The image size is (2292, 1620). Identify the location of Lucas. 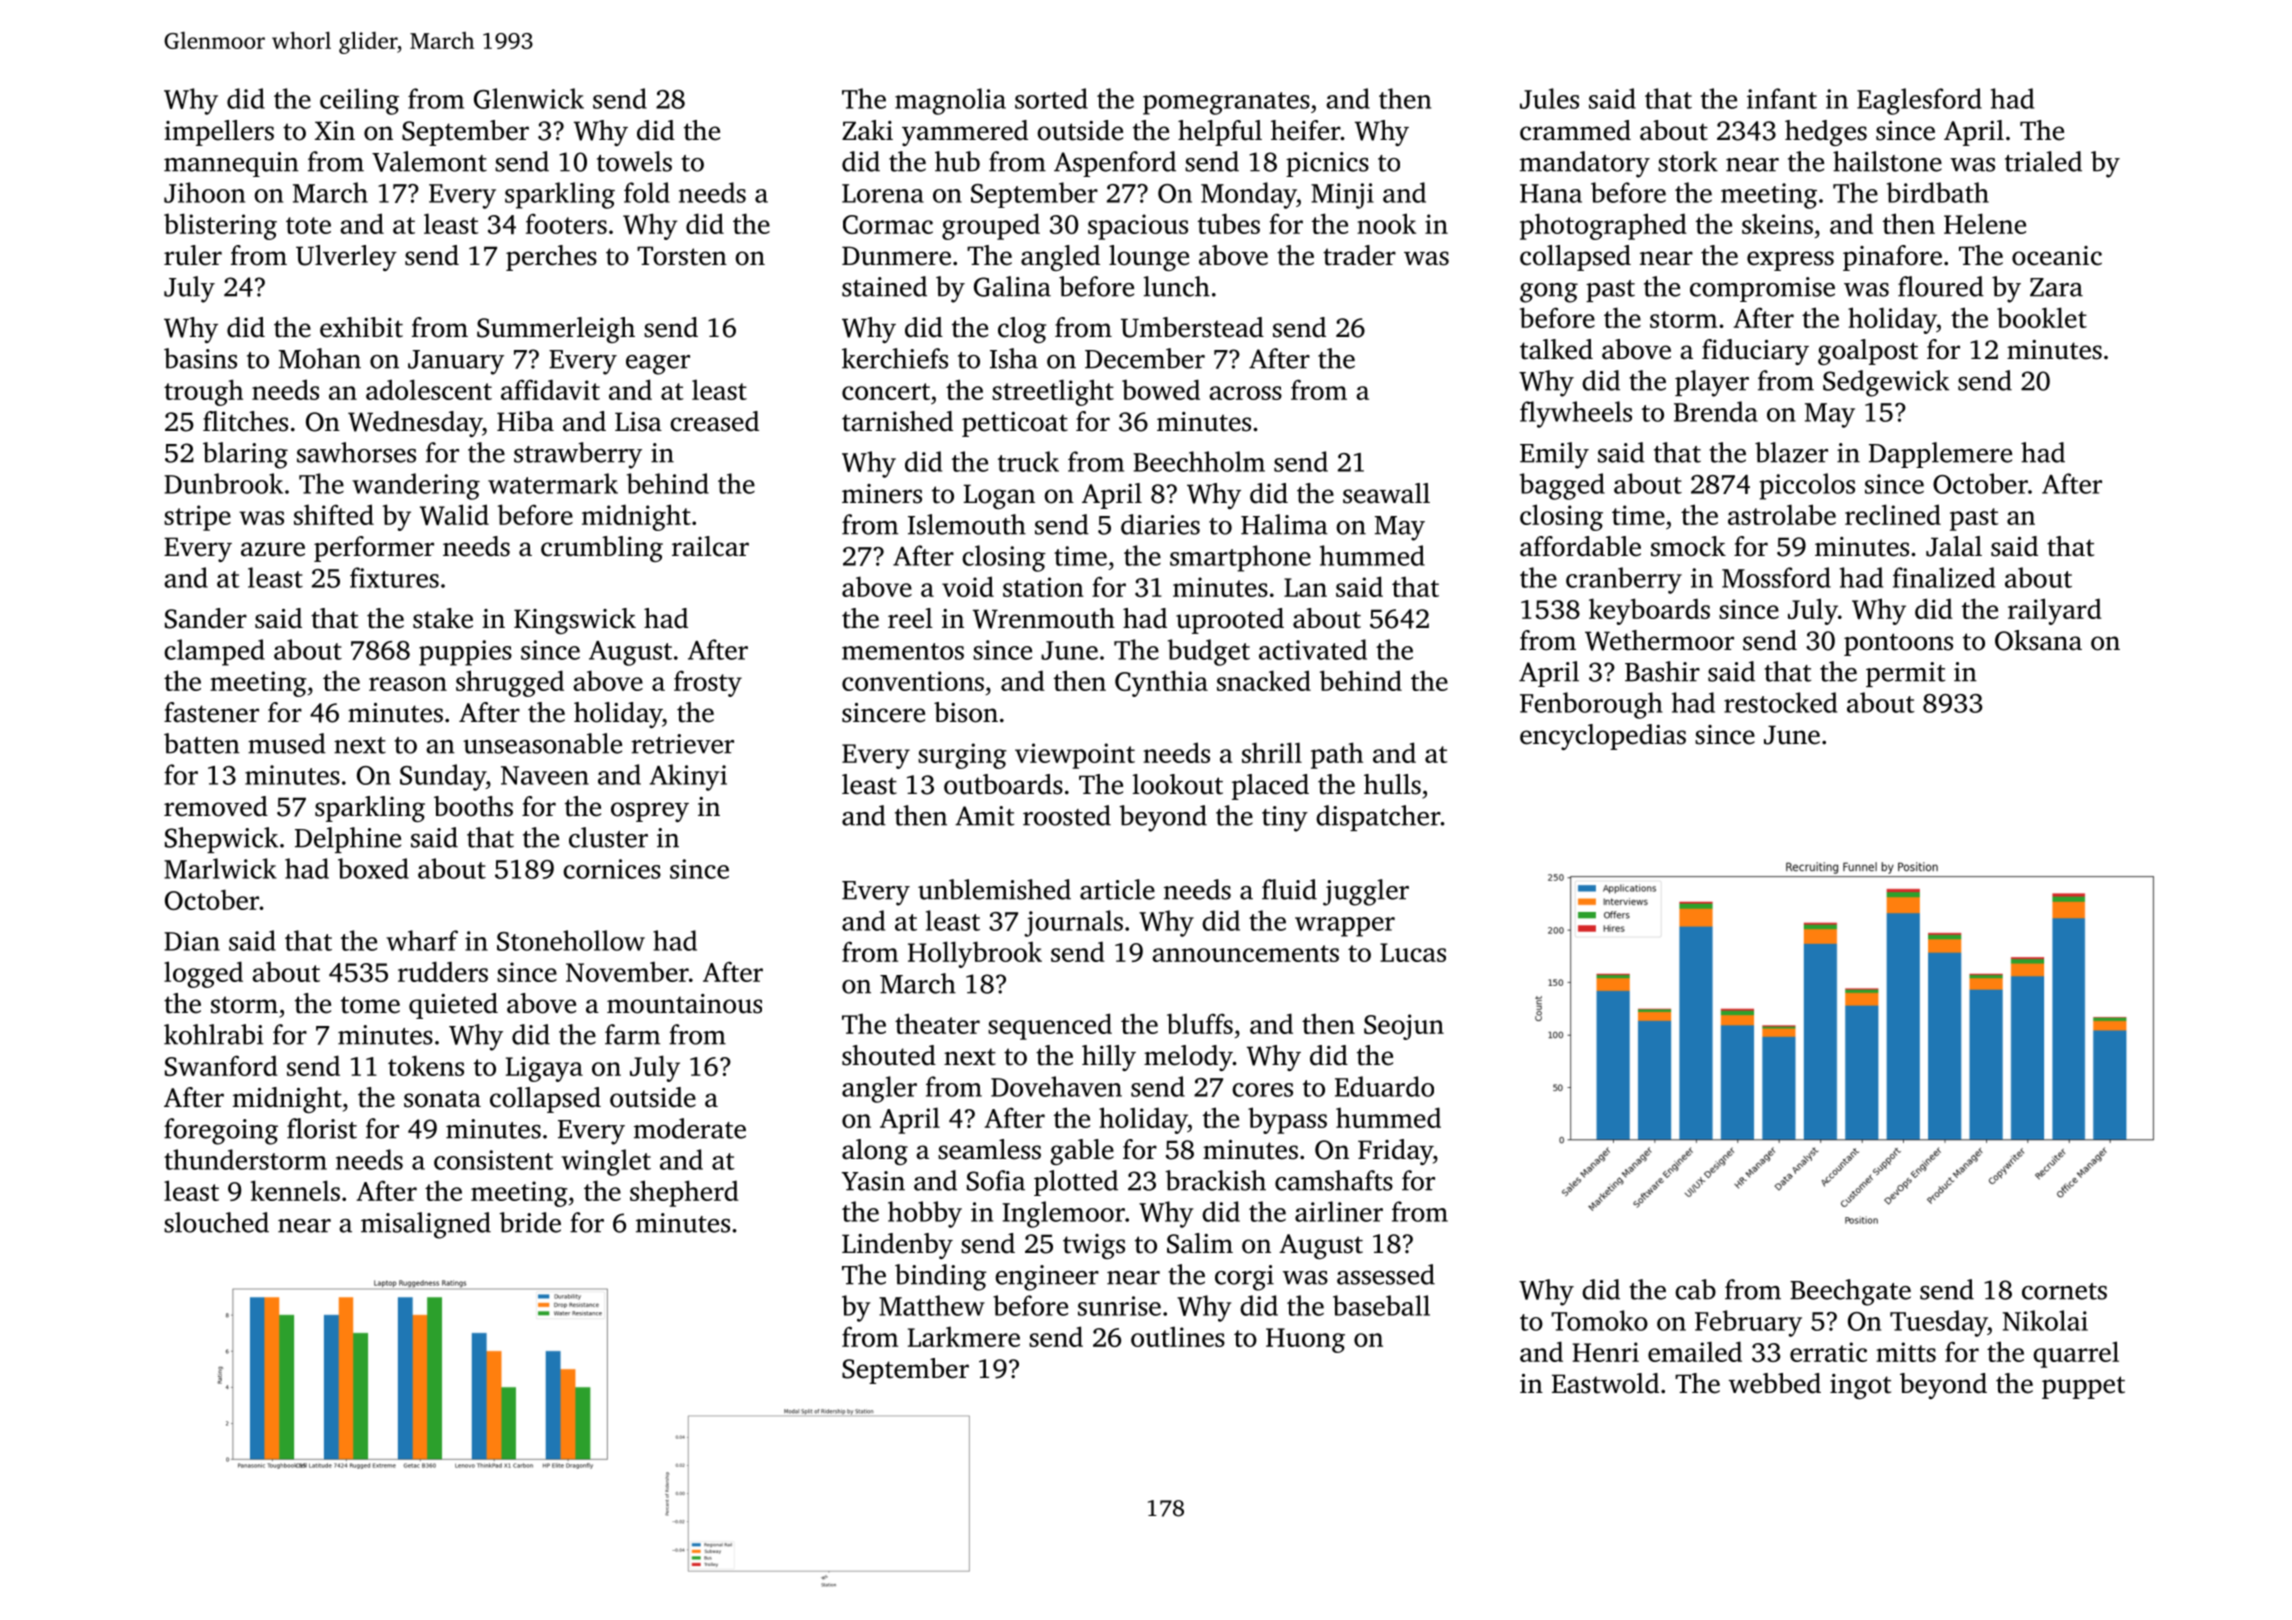
(1413, 952).
